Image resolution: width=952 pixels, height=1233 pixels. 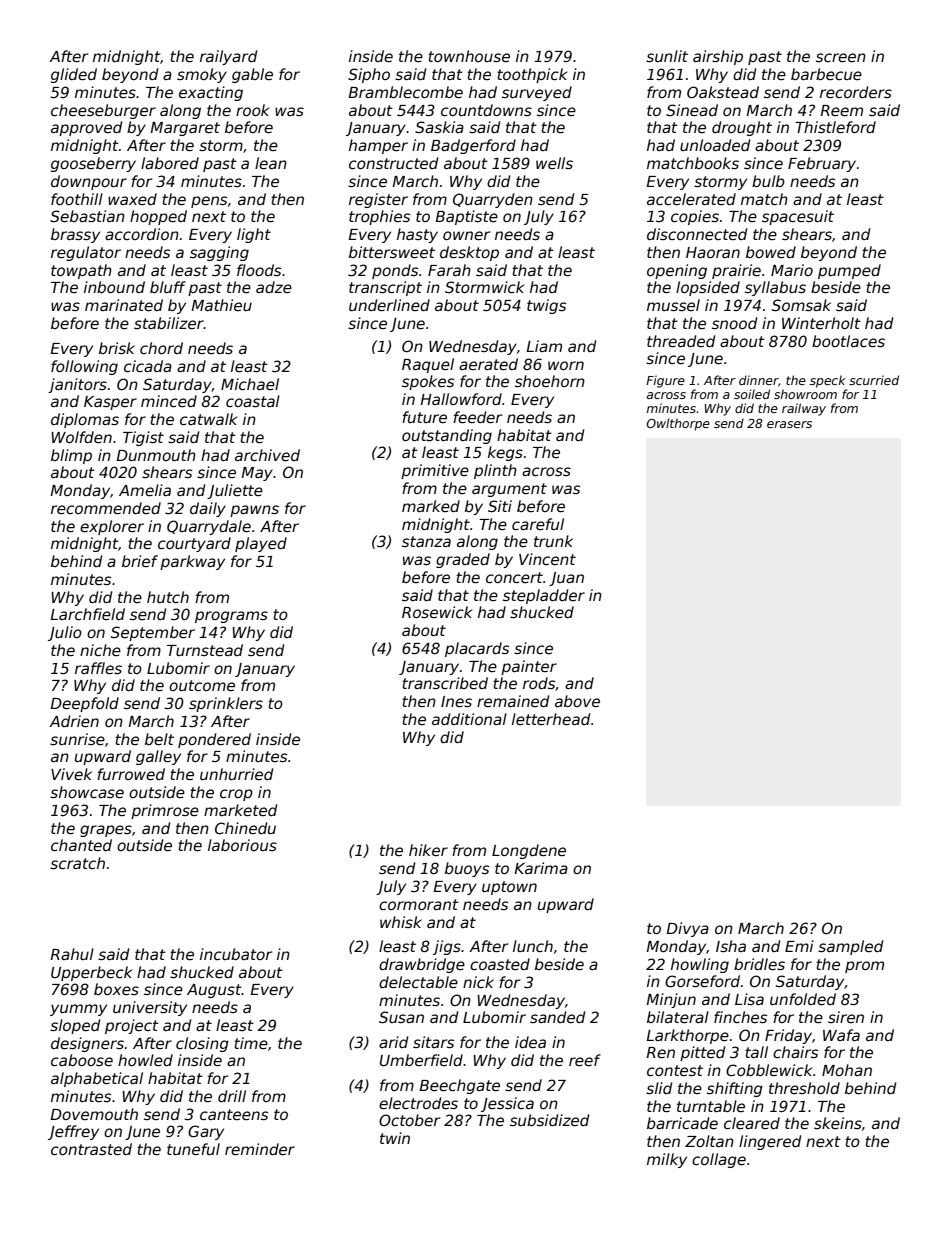 I want to click on Juan, so click(x=566, y=579).
